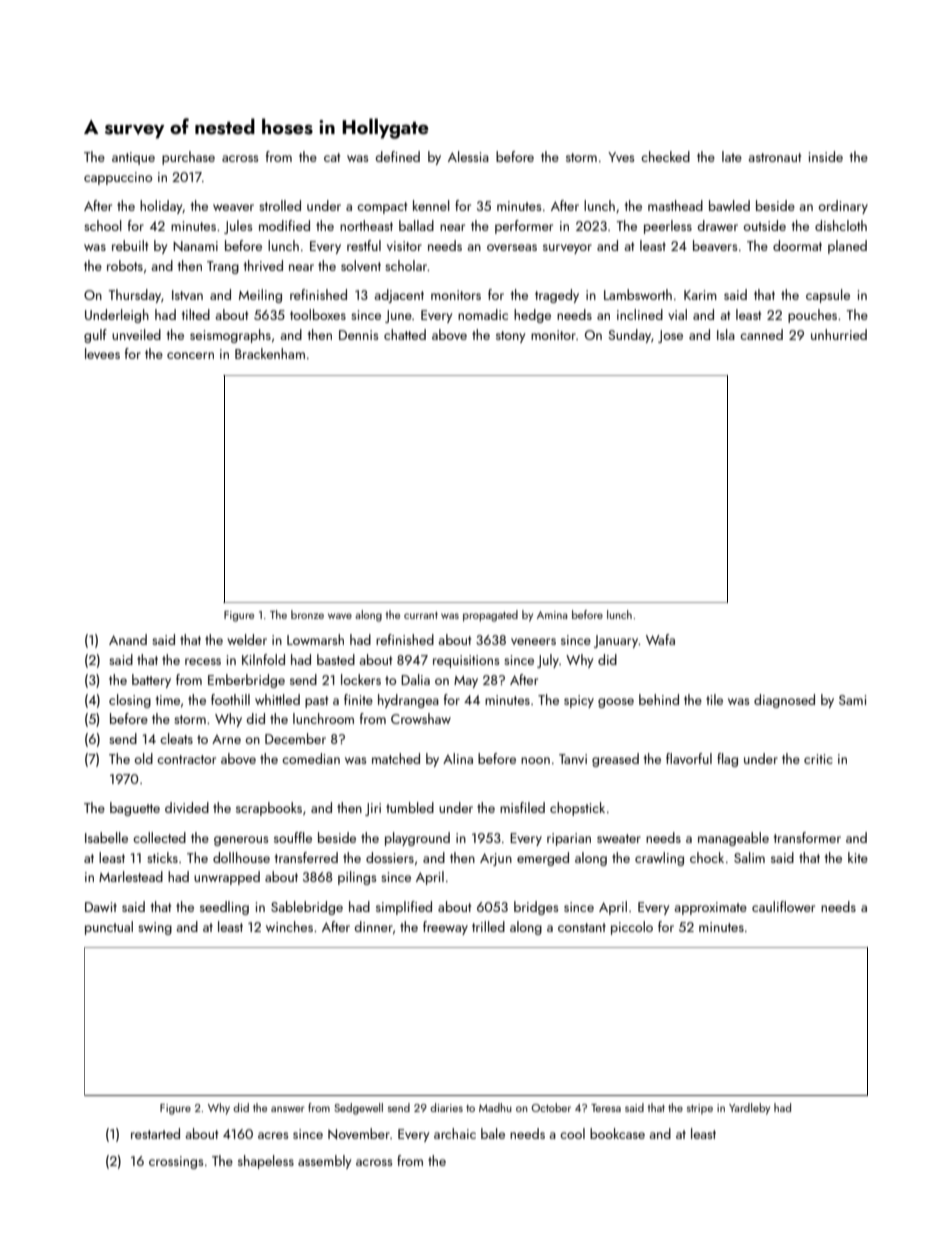 This image has width=952, height=1233. Describe the element at coordinates (839, 334) in the image. I see `unhurried` at that location.
